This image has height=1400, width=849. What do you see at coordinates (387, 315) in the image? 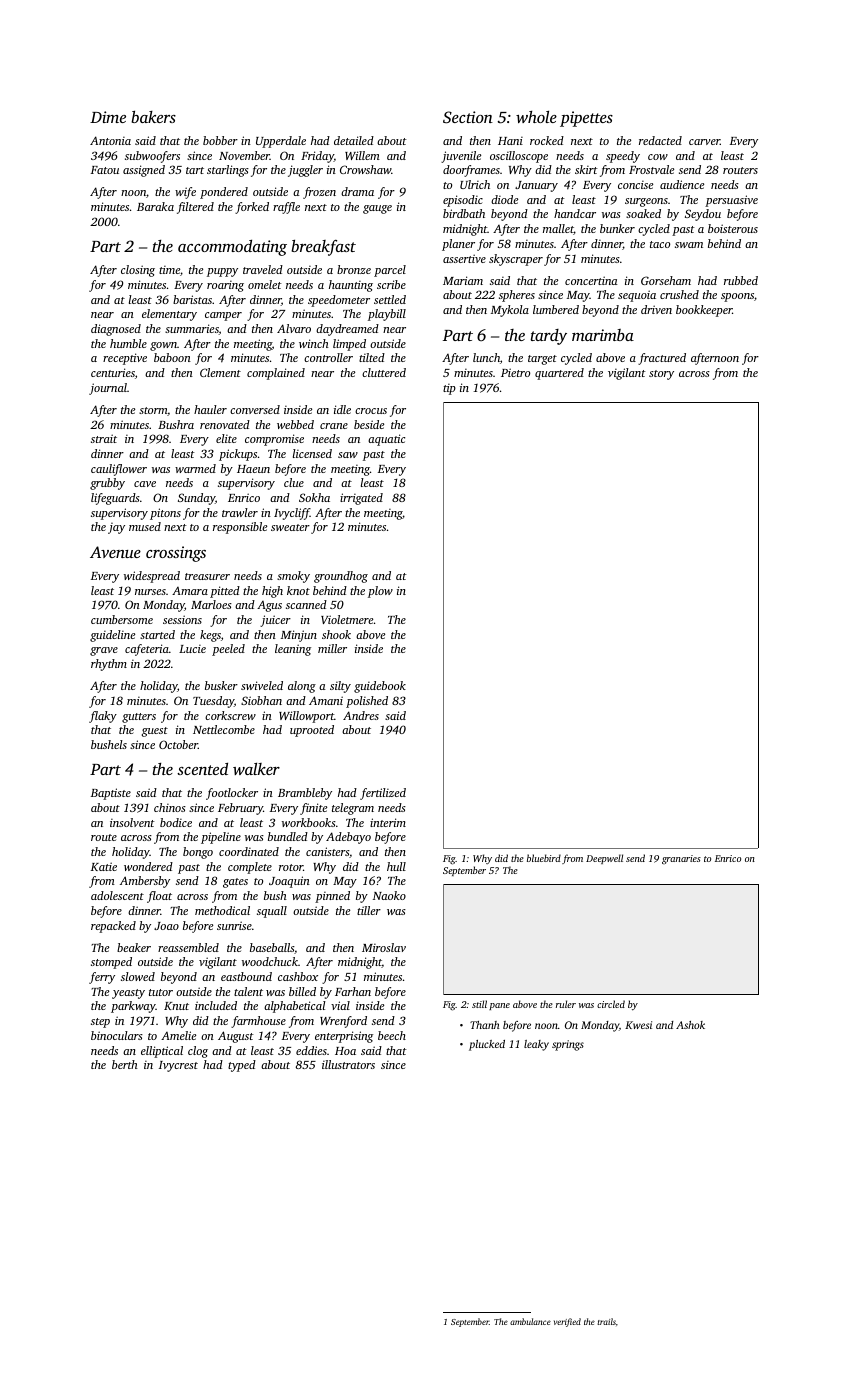
I see `playbill` at bounding box center [387, 315].
